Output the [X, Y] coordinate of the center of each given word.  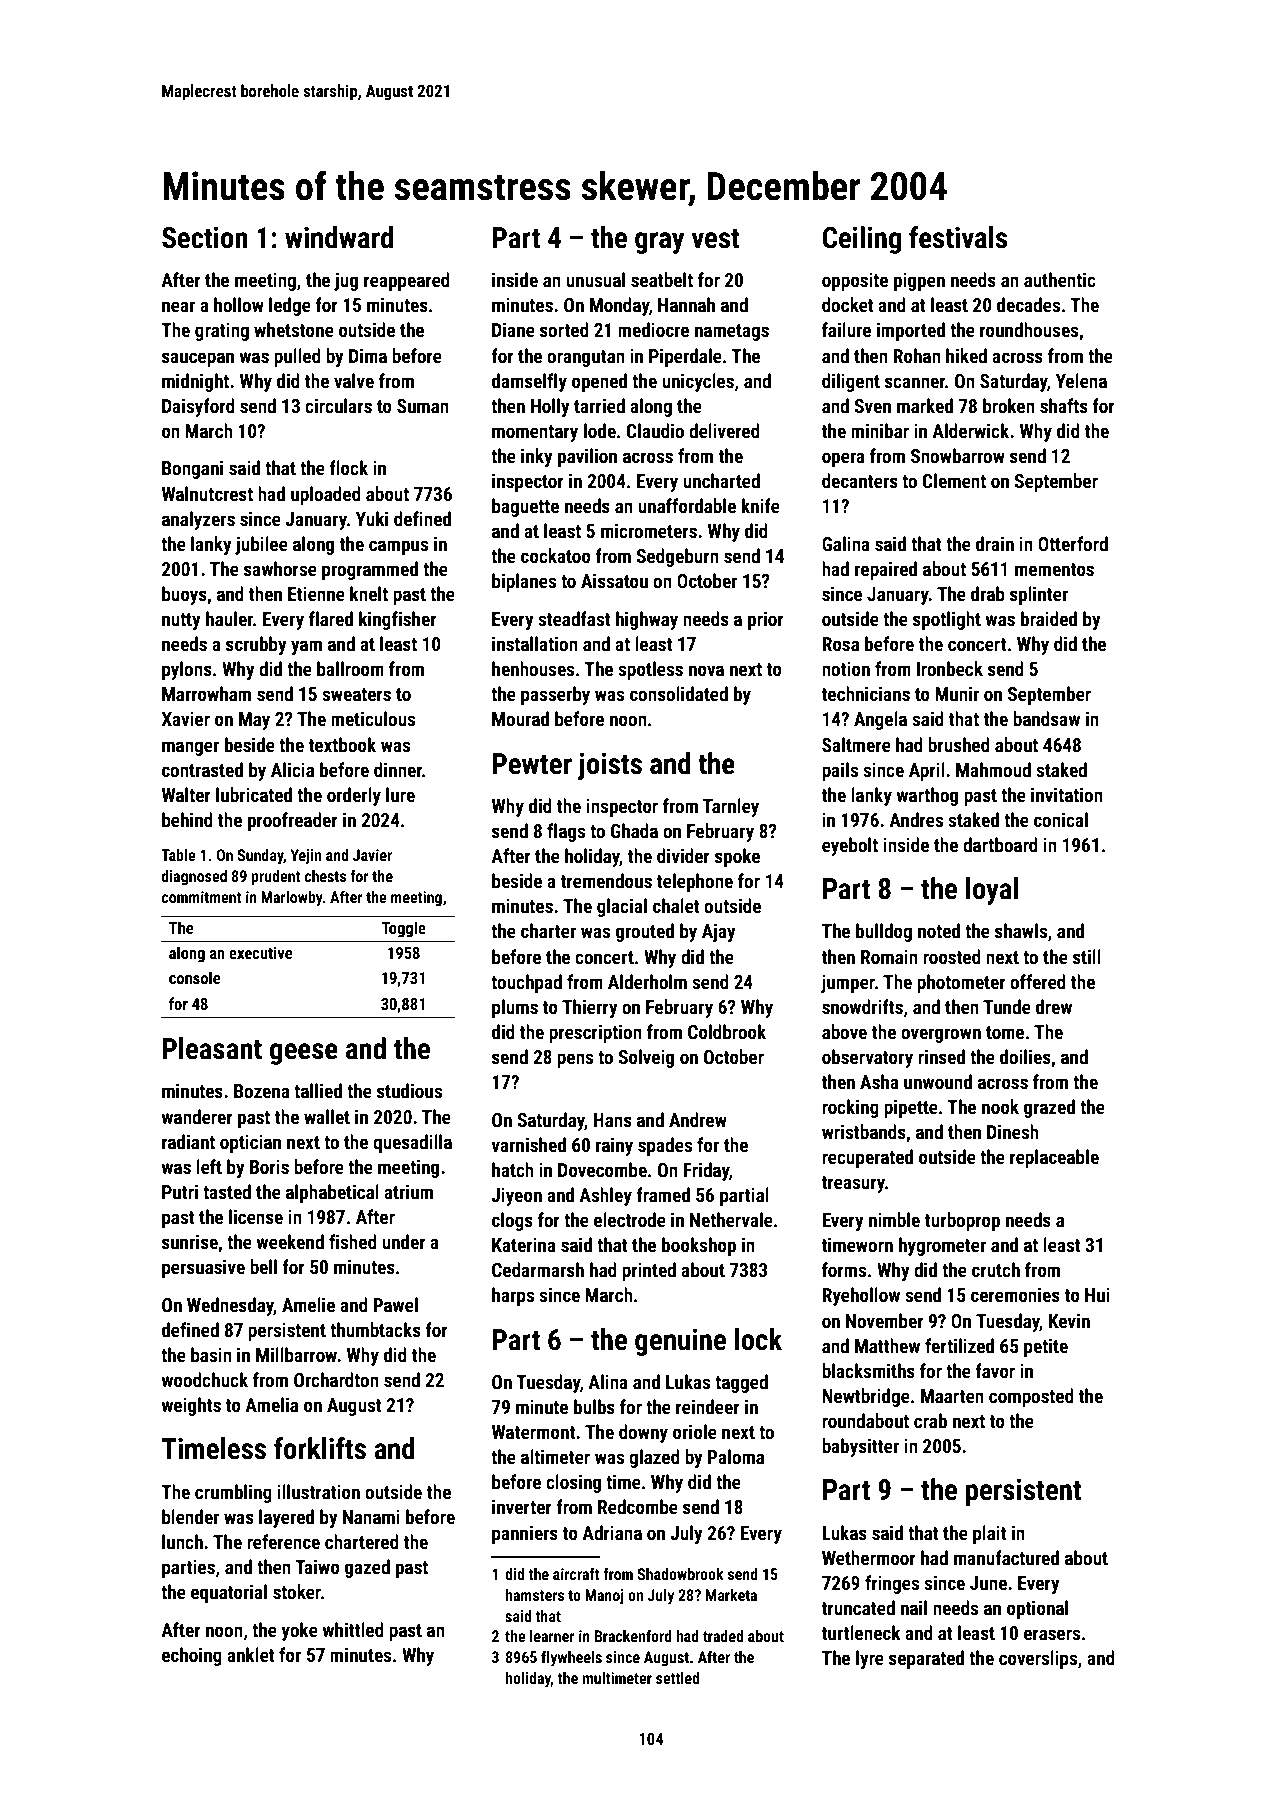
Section [205, 237]
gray [659, 243]
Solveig [646, 1058]
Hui [1097, 1295]
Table [178, 855]
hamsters [534, 1595]
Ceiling [862, 240]
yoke [299, 1631]
